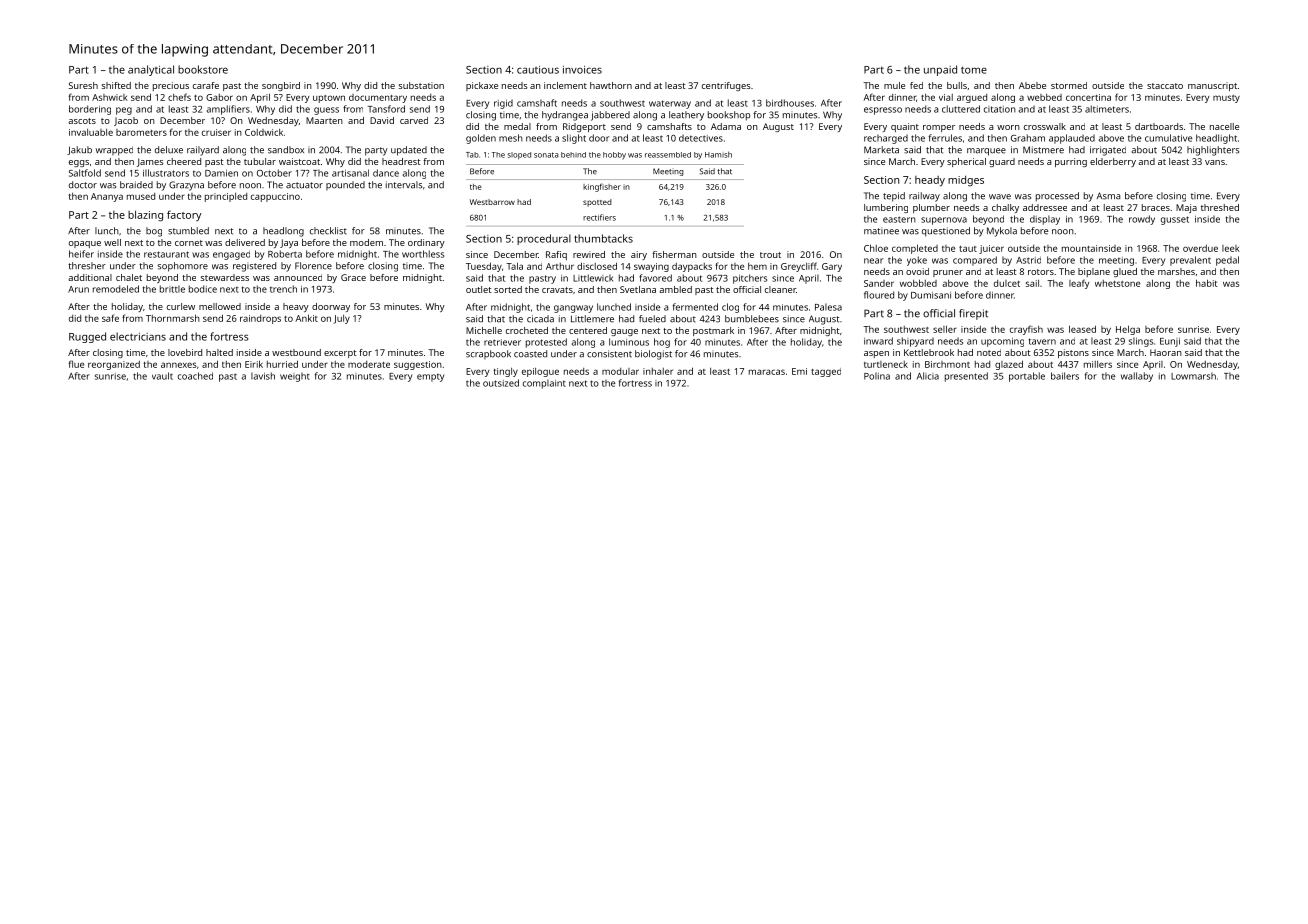 The height and width of the page is (924, 1308). What do you see at coordinates (203, 69) in the page?
I see `bookstore` at bounding box center [203, 69].
